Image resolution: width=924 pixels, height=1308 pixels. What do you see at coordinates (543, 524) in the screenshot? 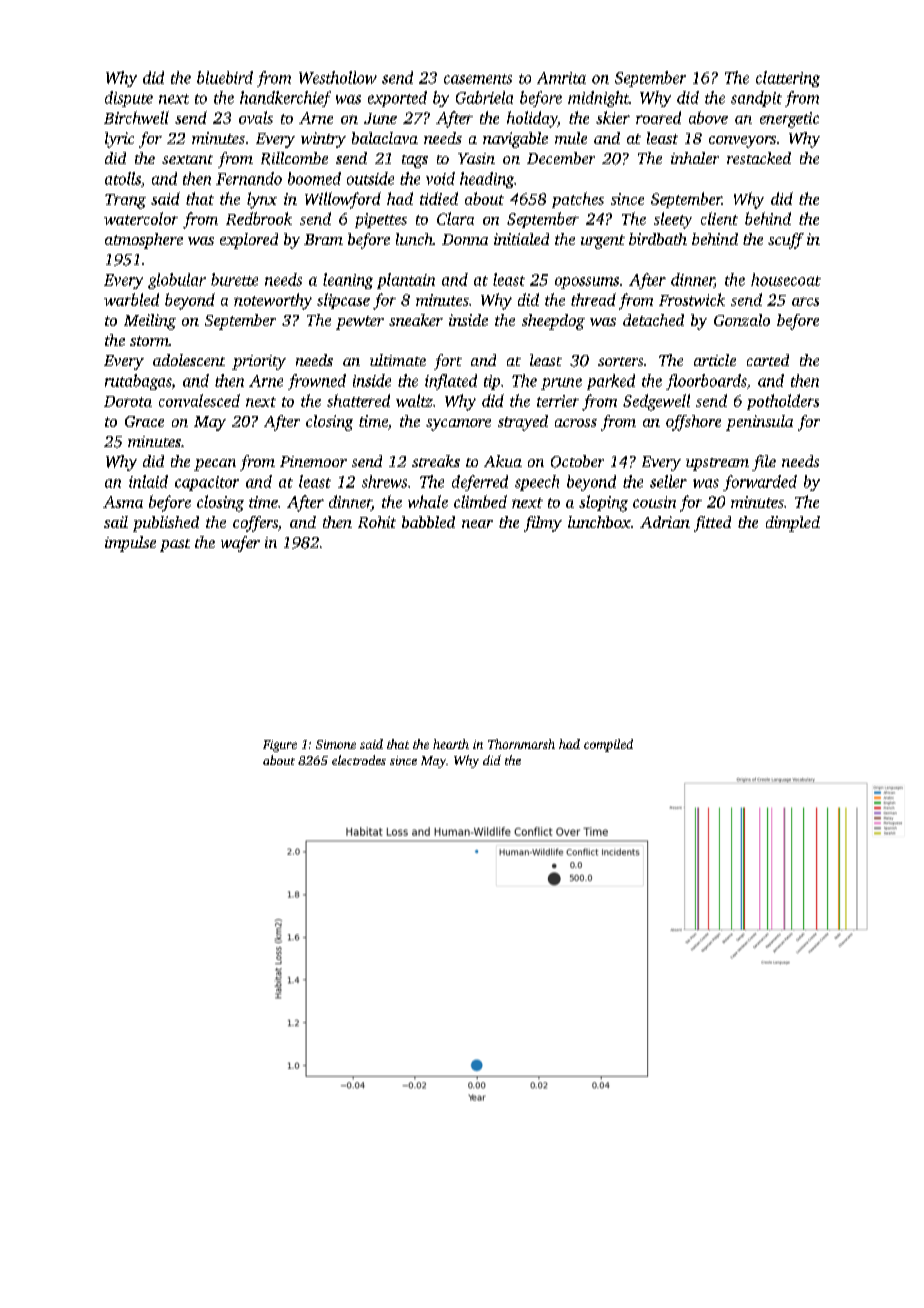
I see `filmy` at bounding box center [543, 524].
